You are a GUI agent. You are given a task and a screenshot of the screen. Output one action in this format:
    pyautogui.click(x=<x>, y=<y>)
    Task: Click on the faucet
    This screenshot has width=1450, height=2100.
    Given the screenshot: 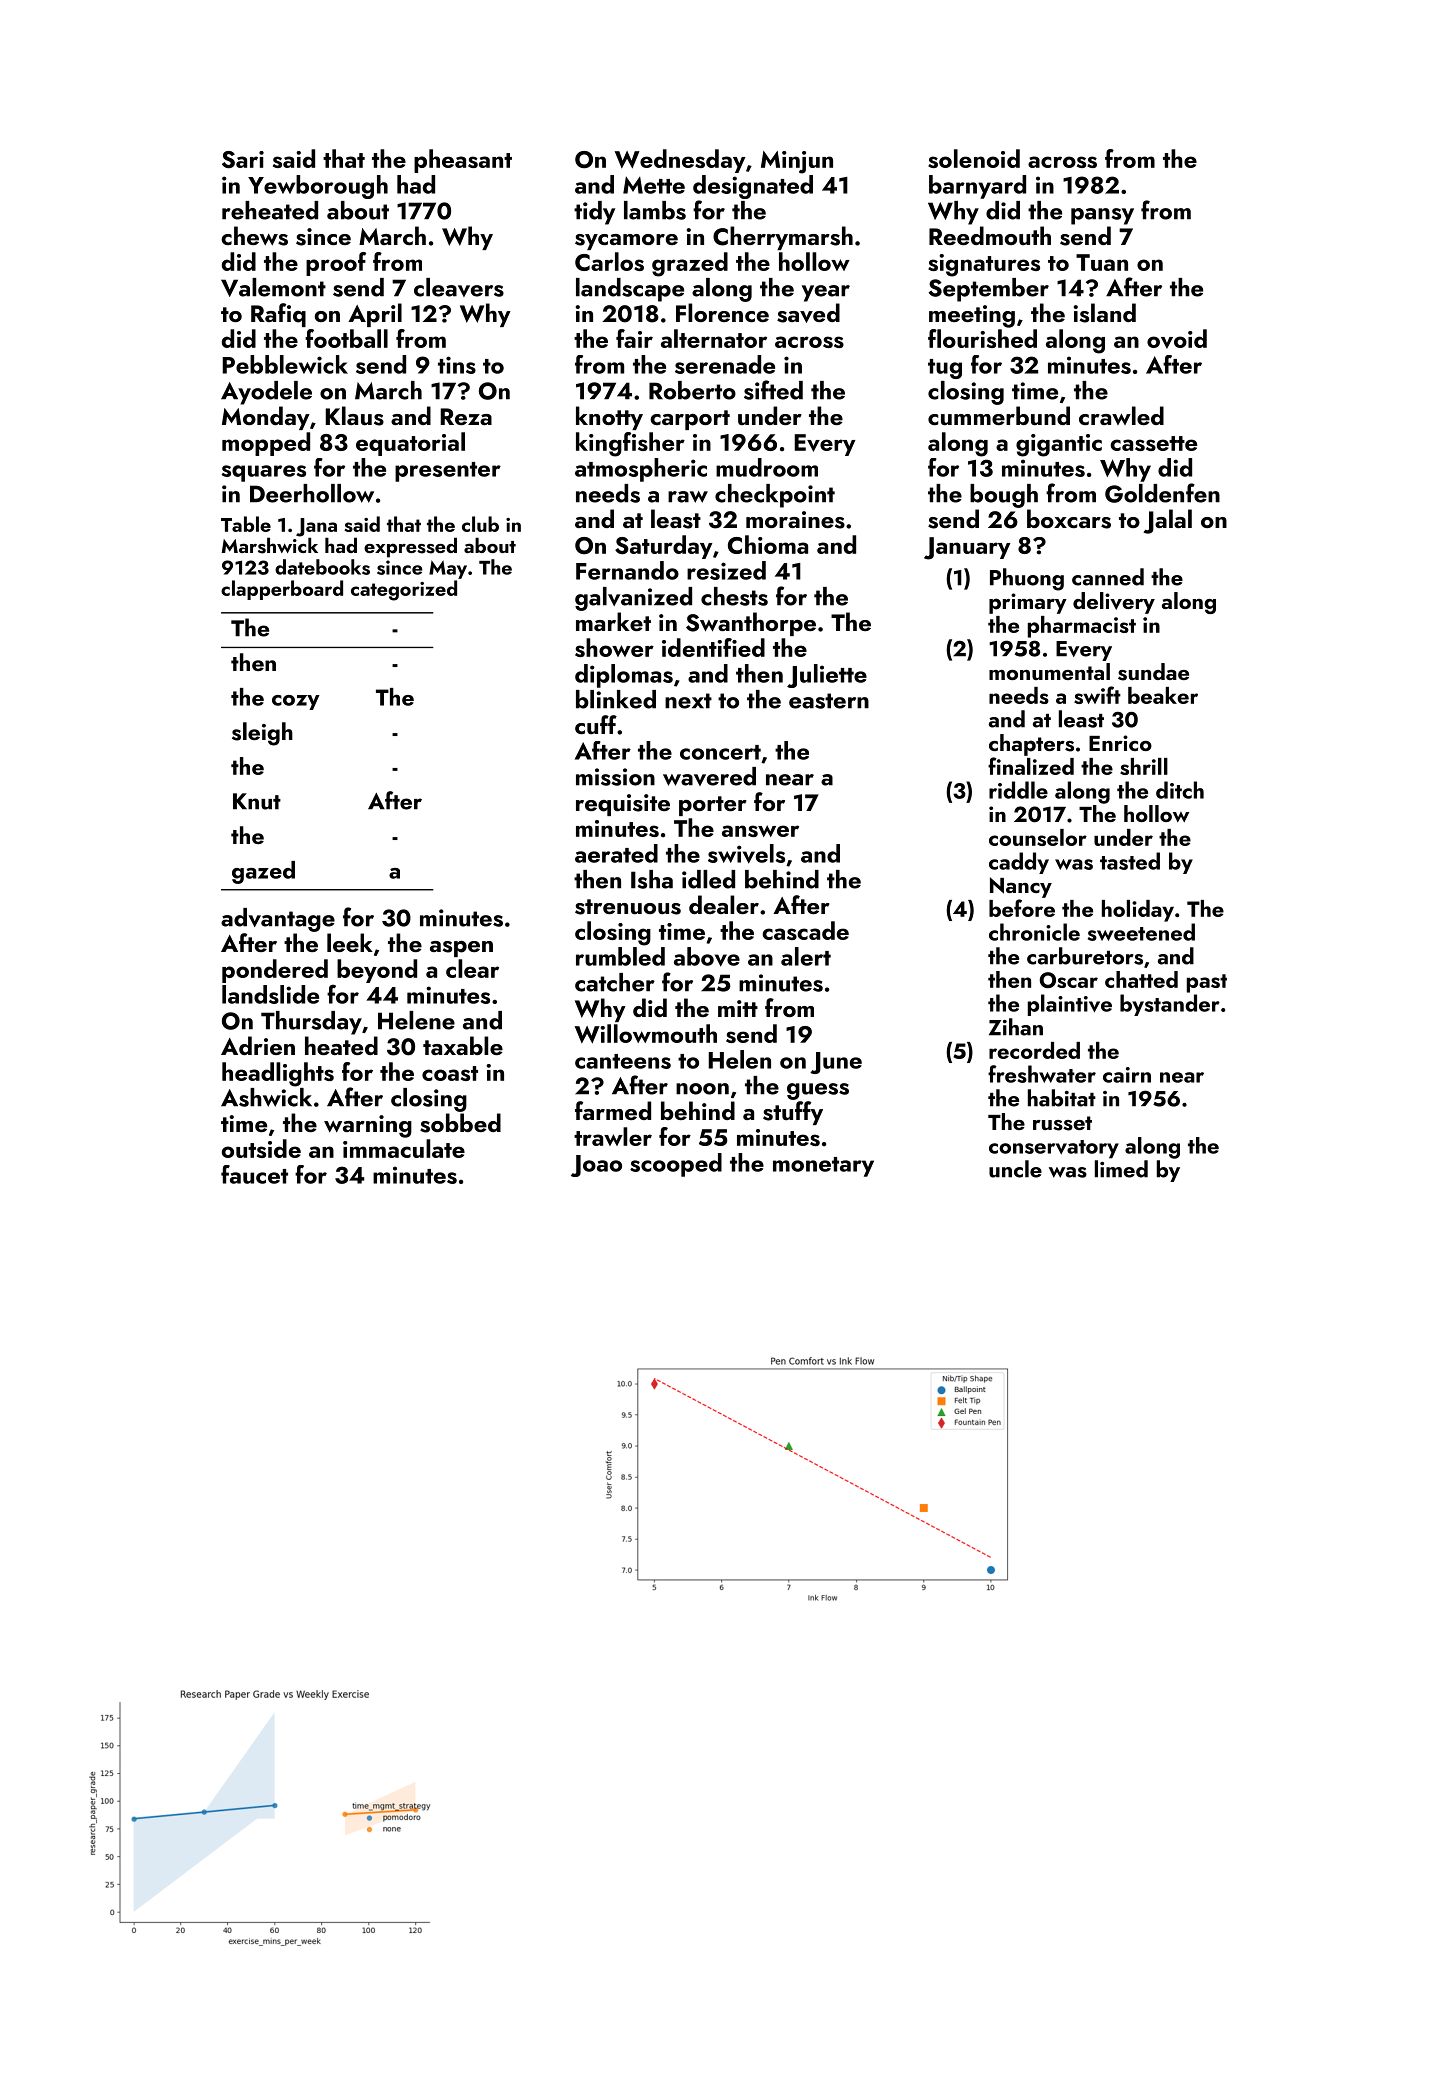 What is the action you would take?
    pyautogui.click(x=254, y=1174)
